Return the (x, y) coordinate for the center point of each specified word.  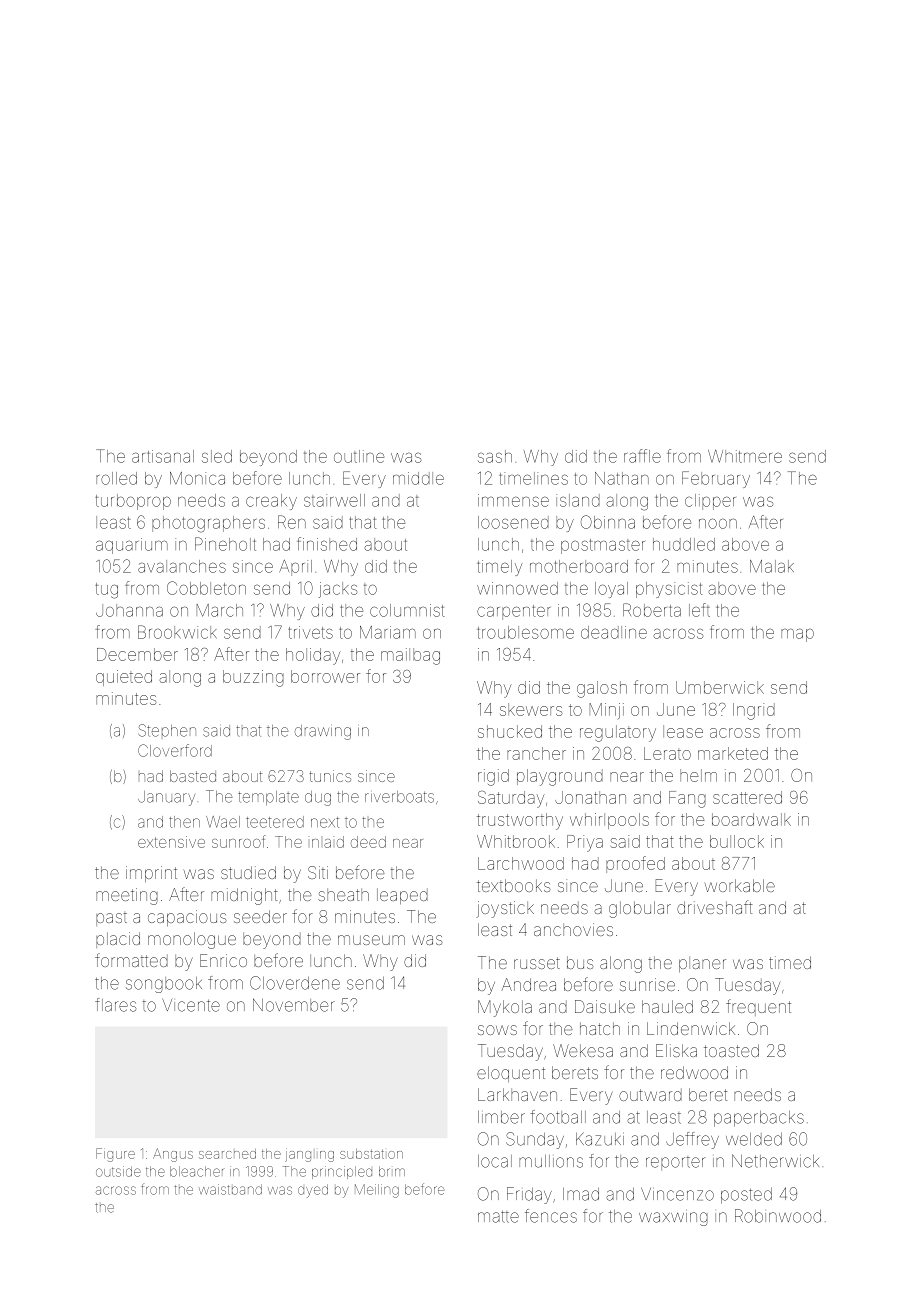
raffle (642, 456)
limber (501, 1117)
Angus (173, 1155)
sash (495, 456)
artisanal (163, 456)
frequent (758, 1007)
